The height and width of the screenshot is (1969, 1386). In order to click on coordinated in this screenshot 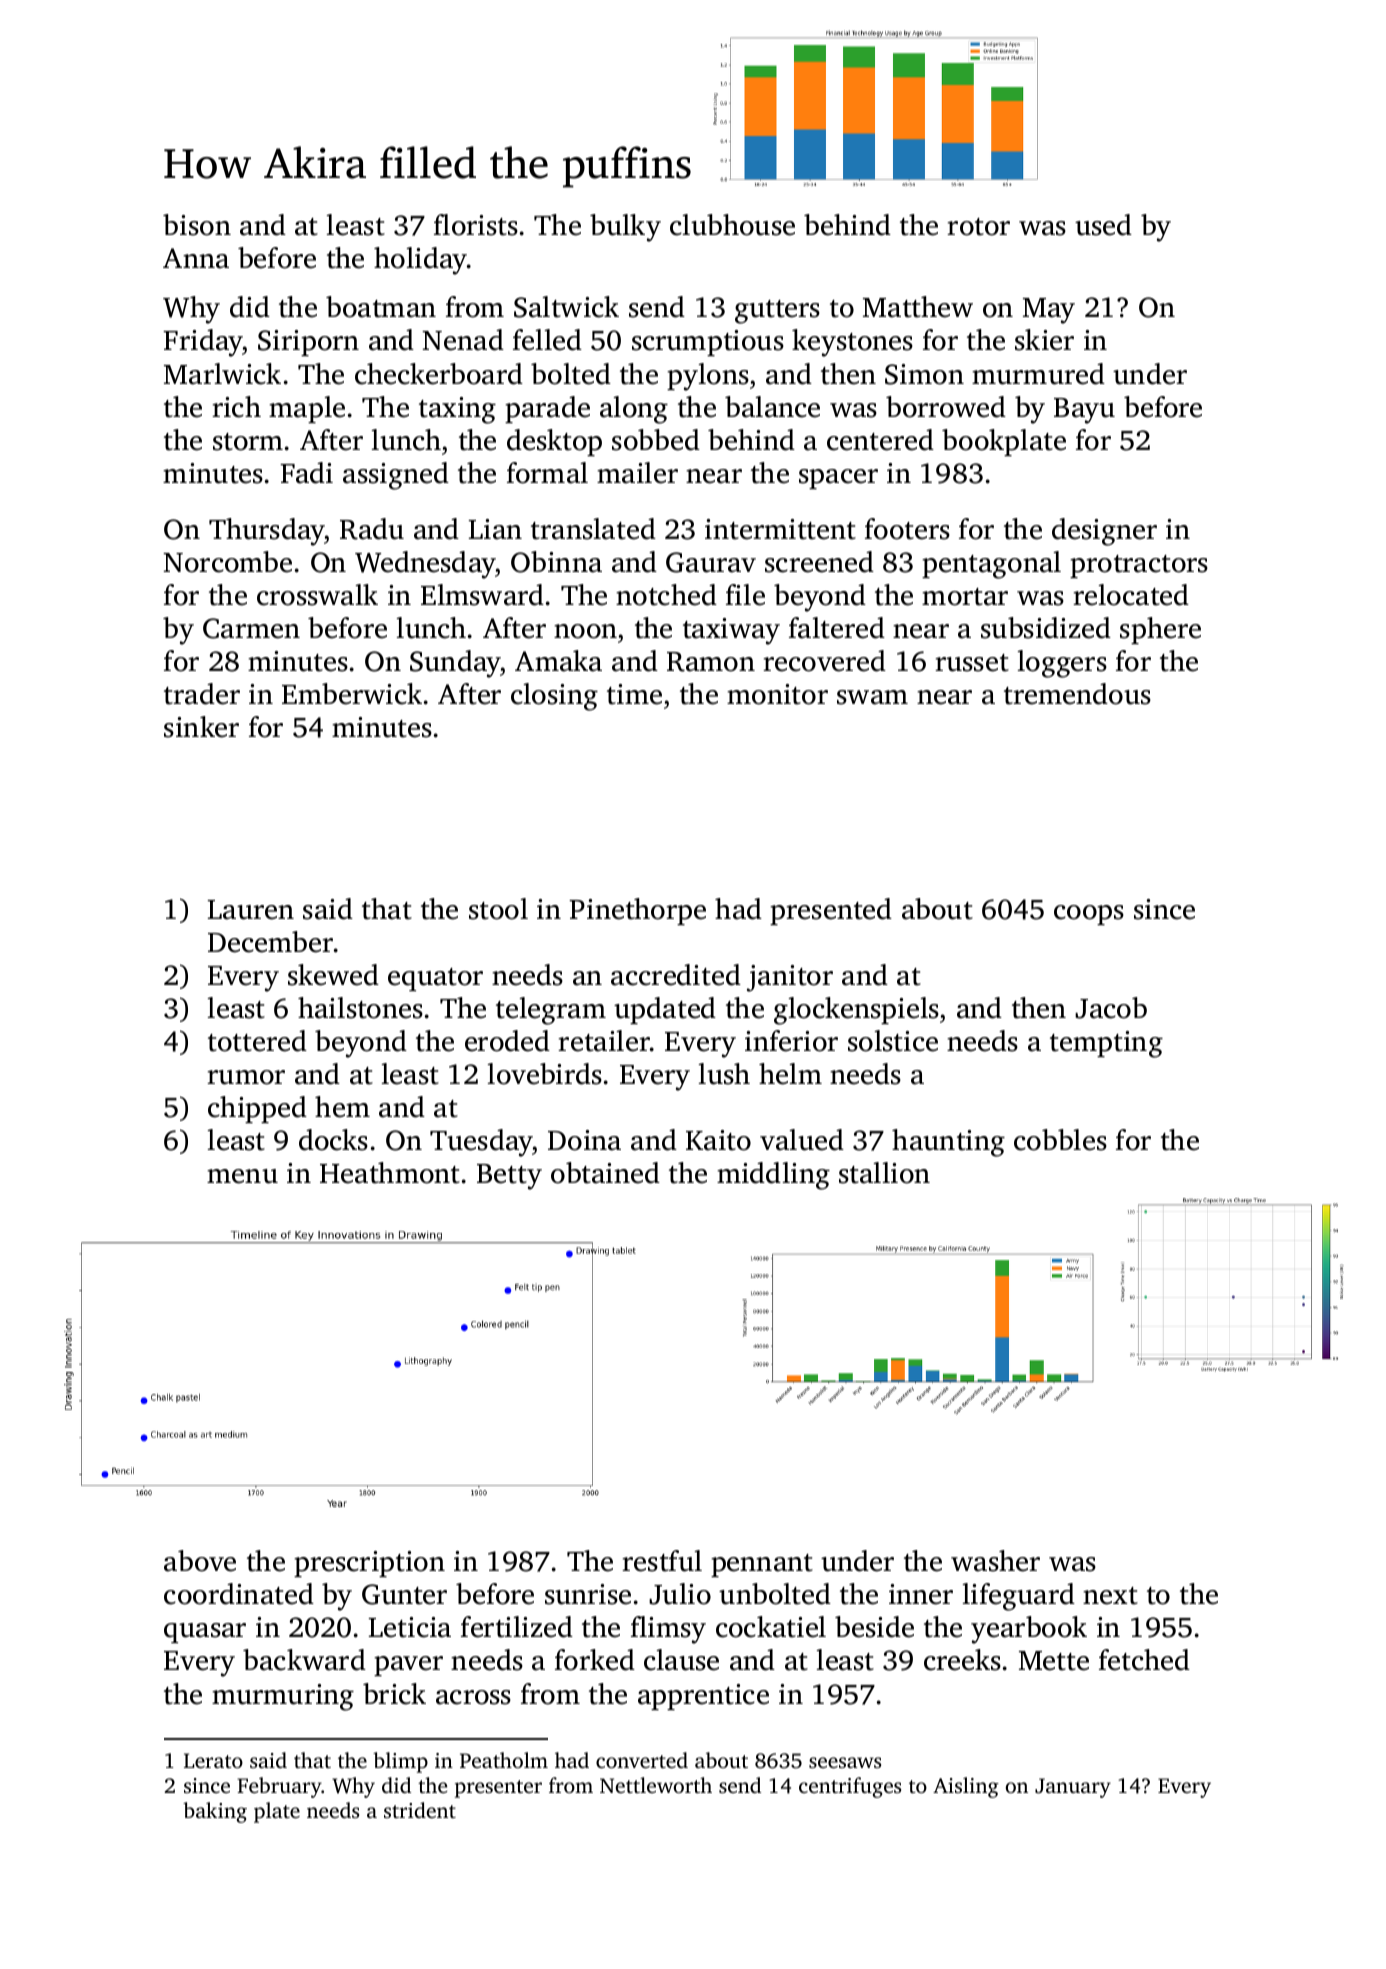, I will do `click(239, 1594)`.
